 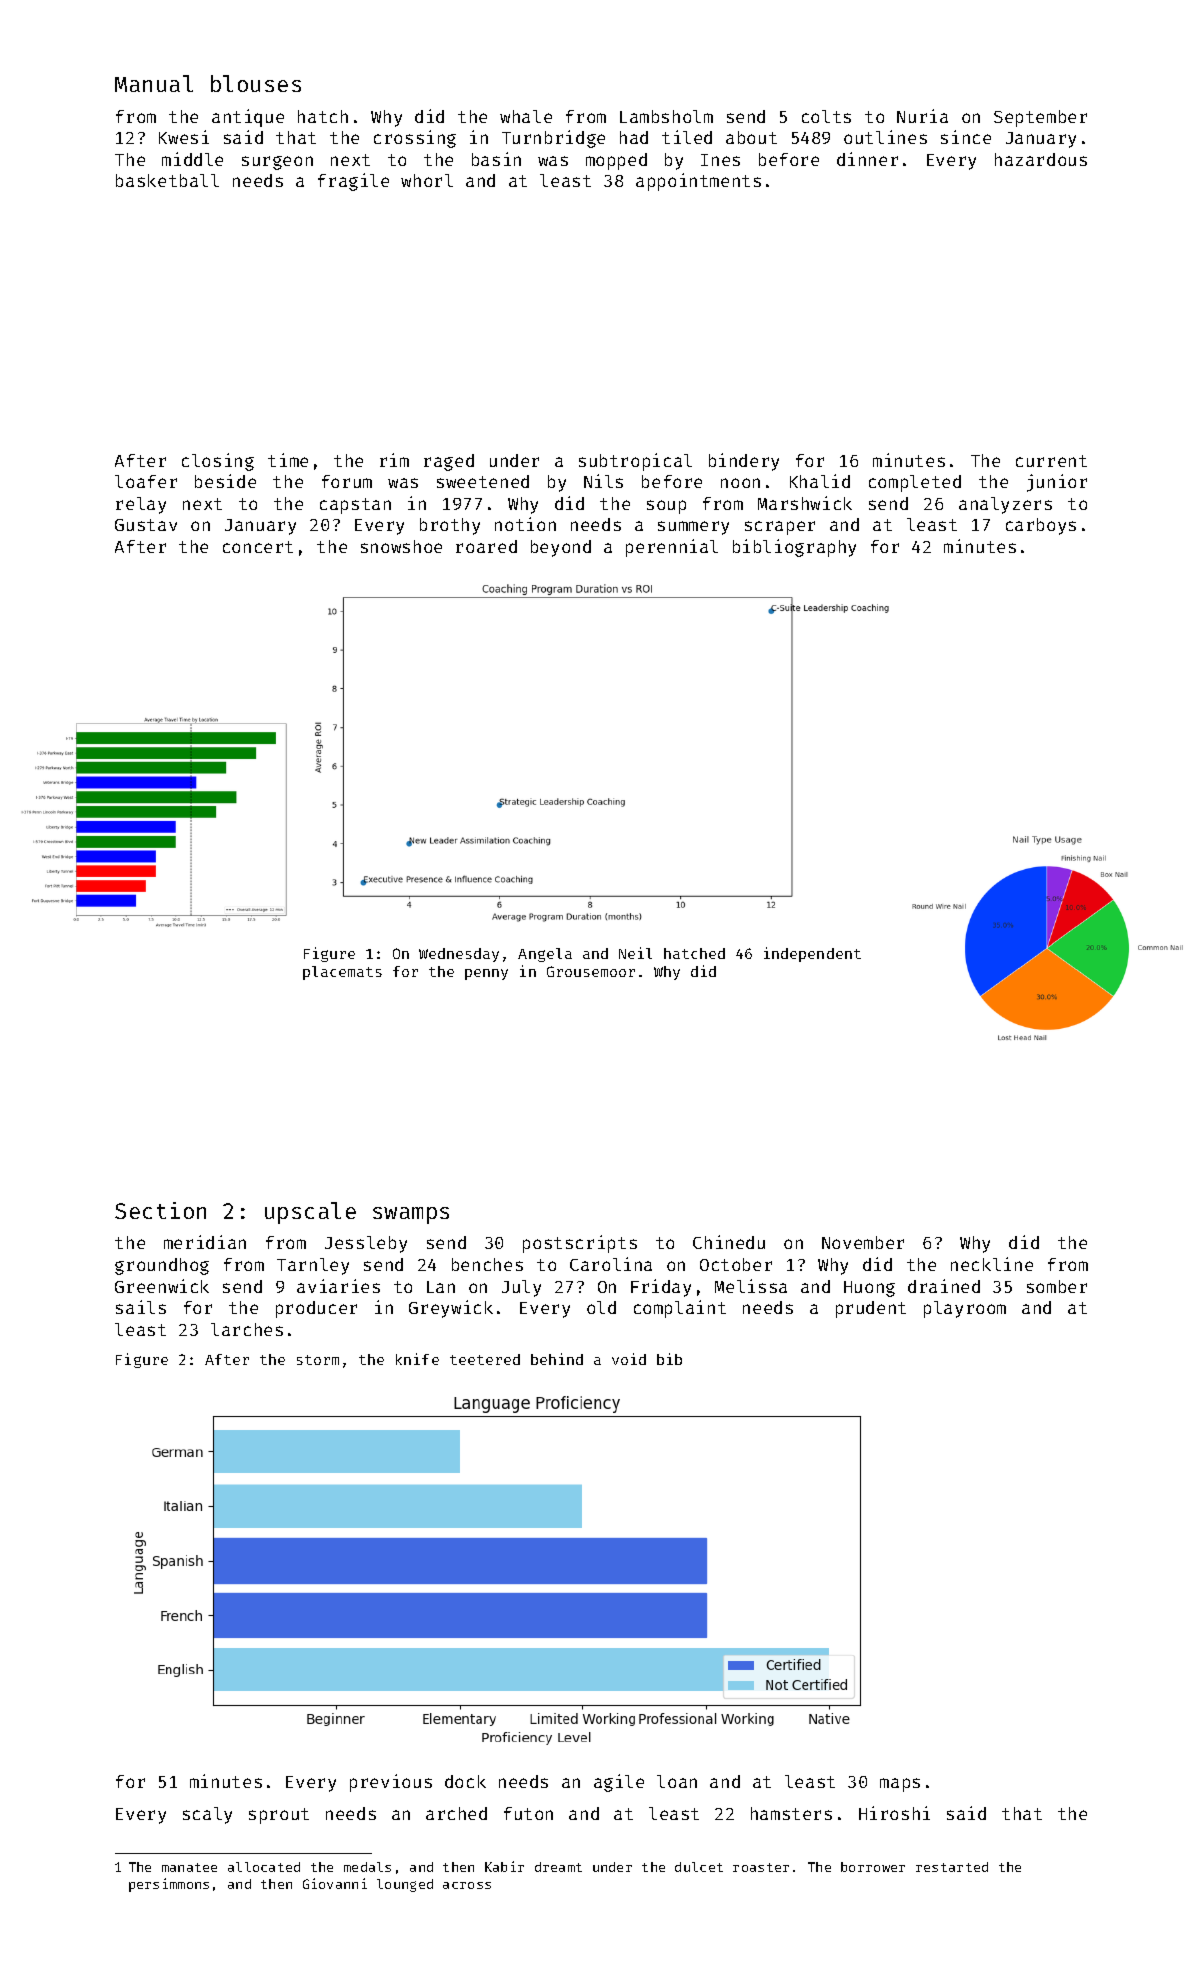 What do you see at coordinates (1041, 526) in the page?
I see `carboys` at bounding box center [1041, 526].
